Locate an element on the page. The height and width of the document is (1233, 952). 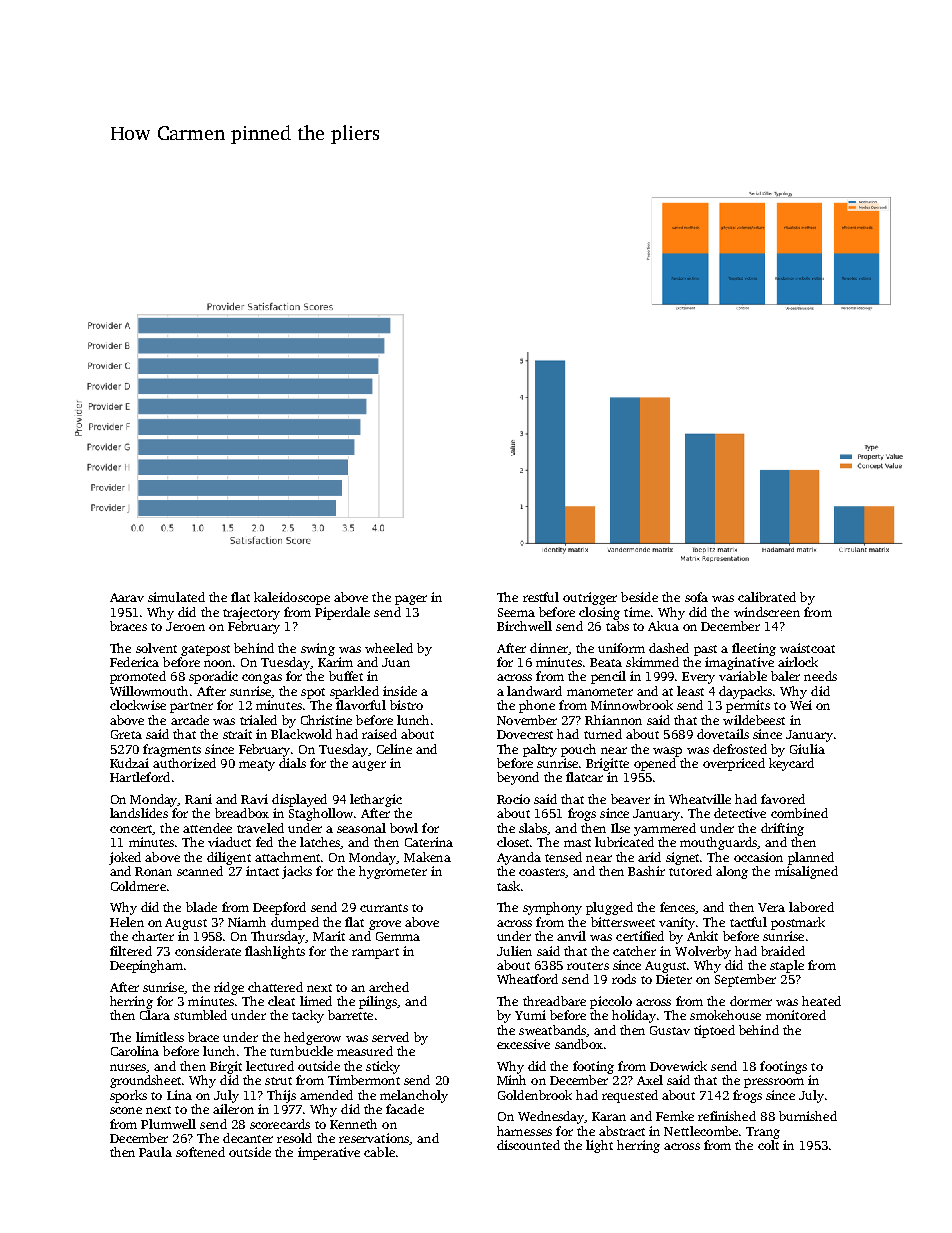
colt is located at coordinates (768, 1145).
